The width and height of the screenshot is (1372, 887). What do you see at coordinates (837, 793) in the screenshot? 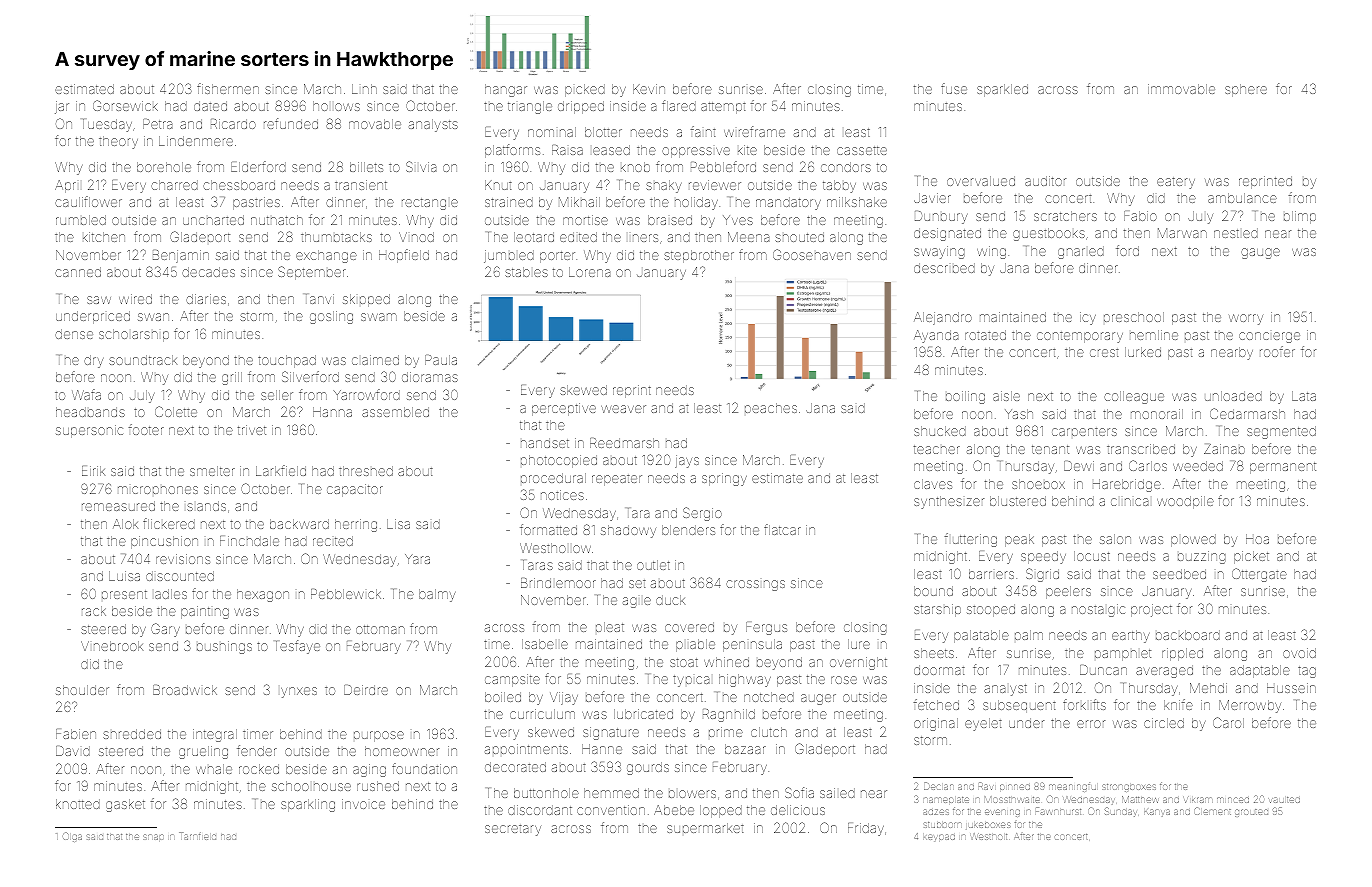
I see `sailed` at bounding box center [837, 793].
